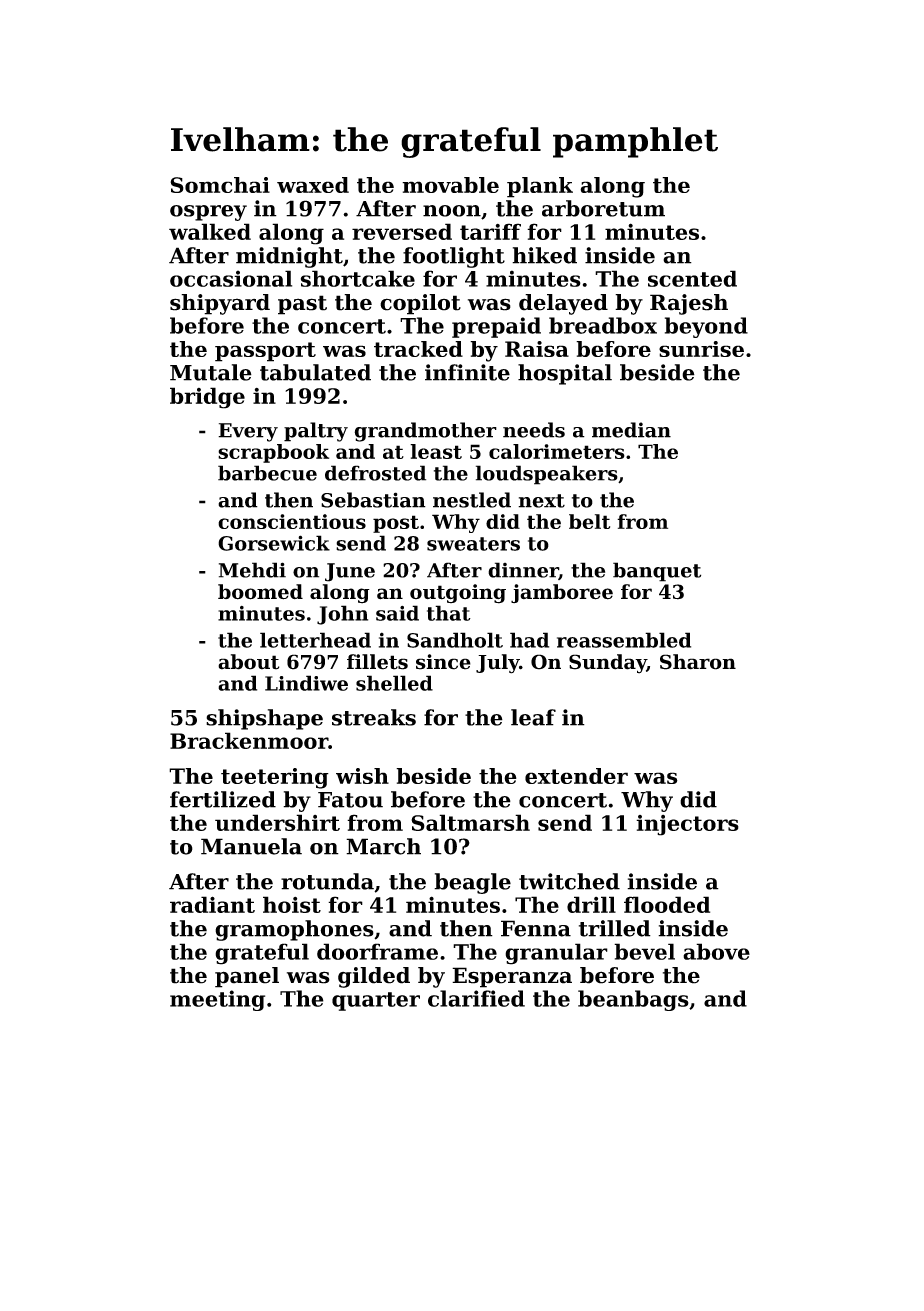 Image resolution: width=924 pixels, height=1311 pixels. Describe the element at coordinates (603, 208) in the image. I see `arboretum` at that location.
